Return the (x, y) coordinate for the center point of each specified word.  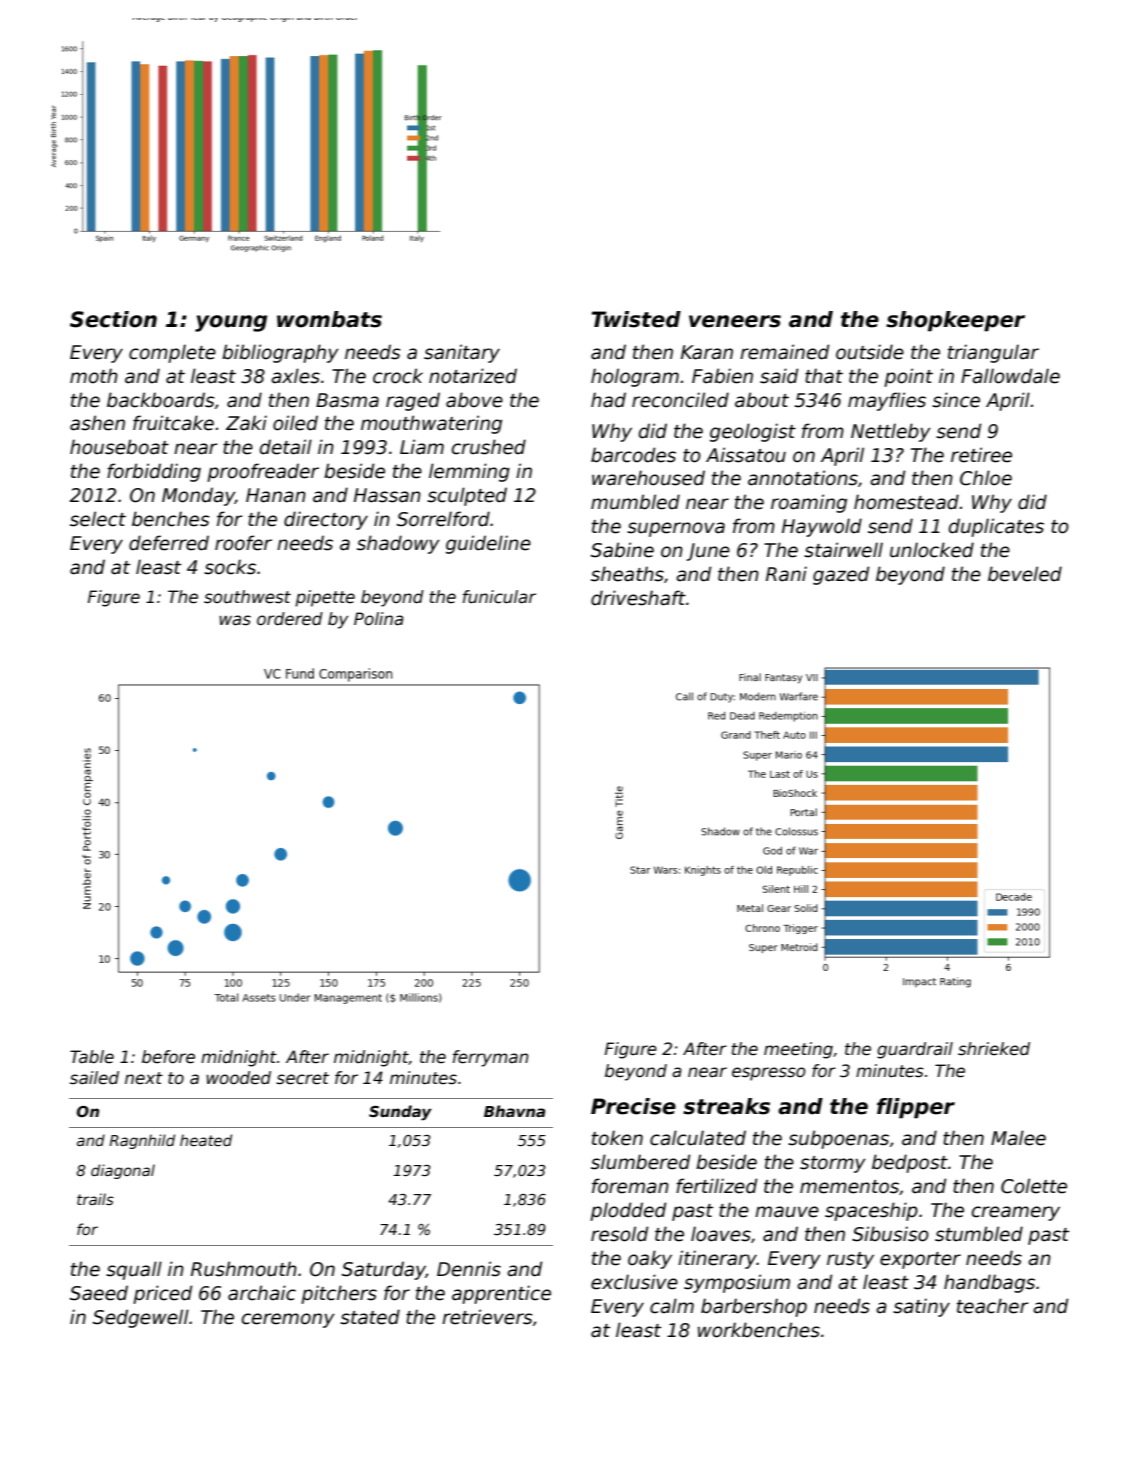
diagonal (123, 1171)
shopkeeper (955, 321)
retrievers (487, 1317)
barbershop (754, 1307)
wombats (329, 319)
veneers (735, 321)
